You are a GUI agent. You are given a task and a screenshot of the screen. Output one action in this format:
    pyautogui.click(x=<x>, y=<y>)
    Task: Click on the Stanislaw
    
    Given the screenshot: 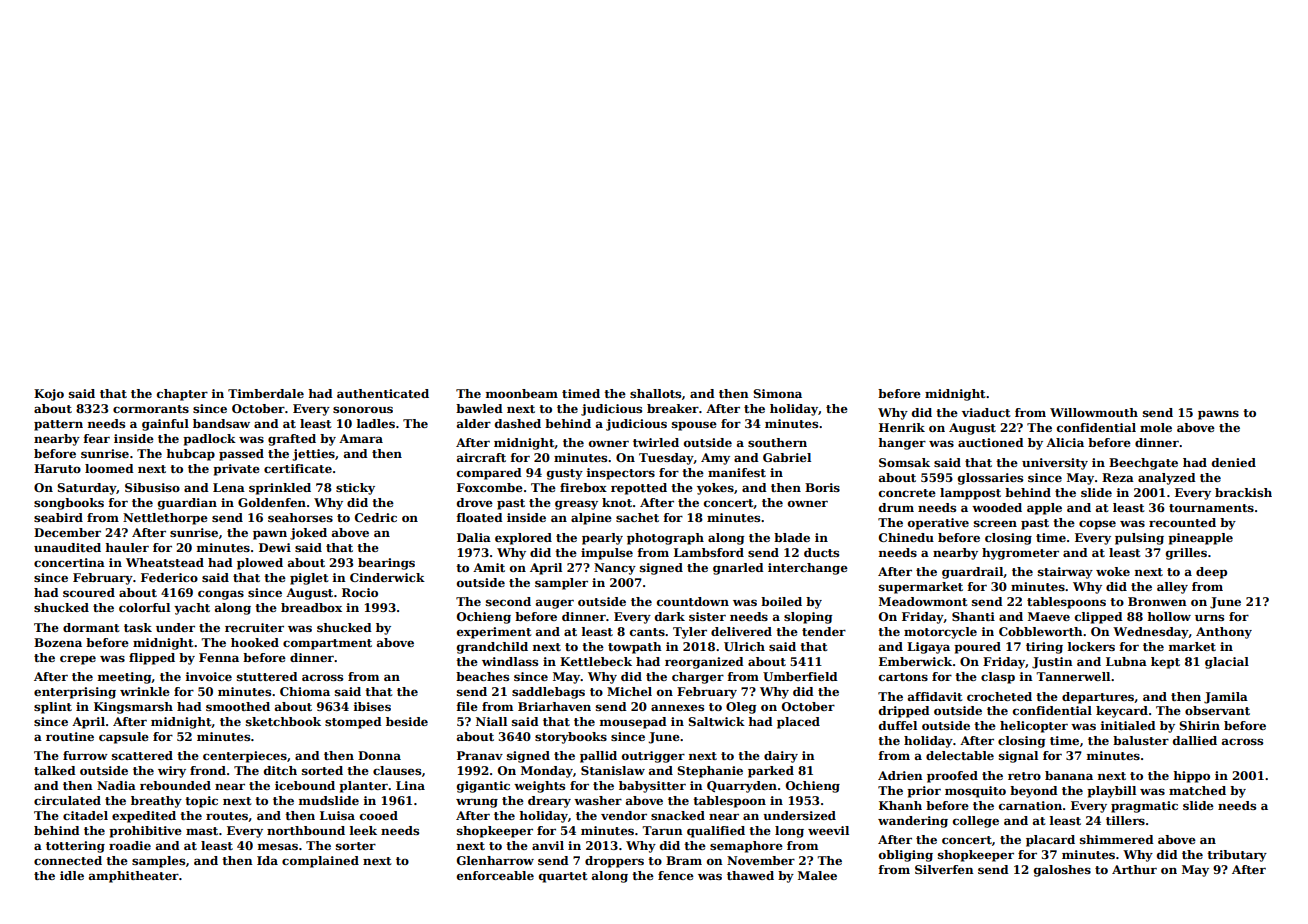 What is the action you would take?
    pyautogui.click(x=613, y=770)
